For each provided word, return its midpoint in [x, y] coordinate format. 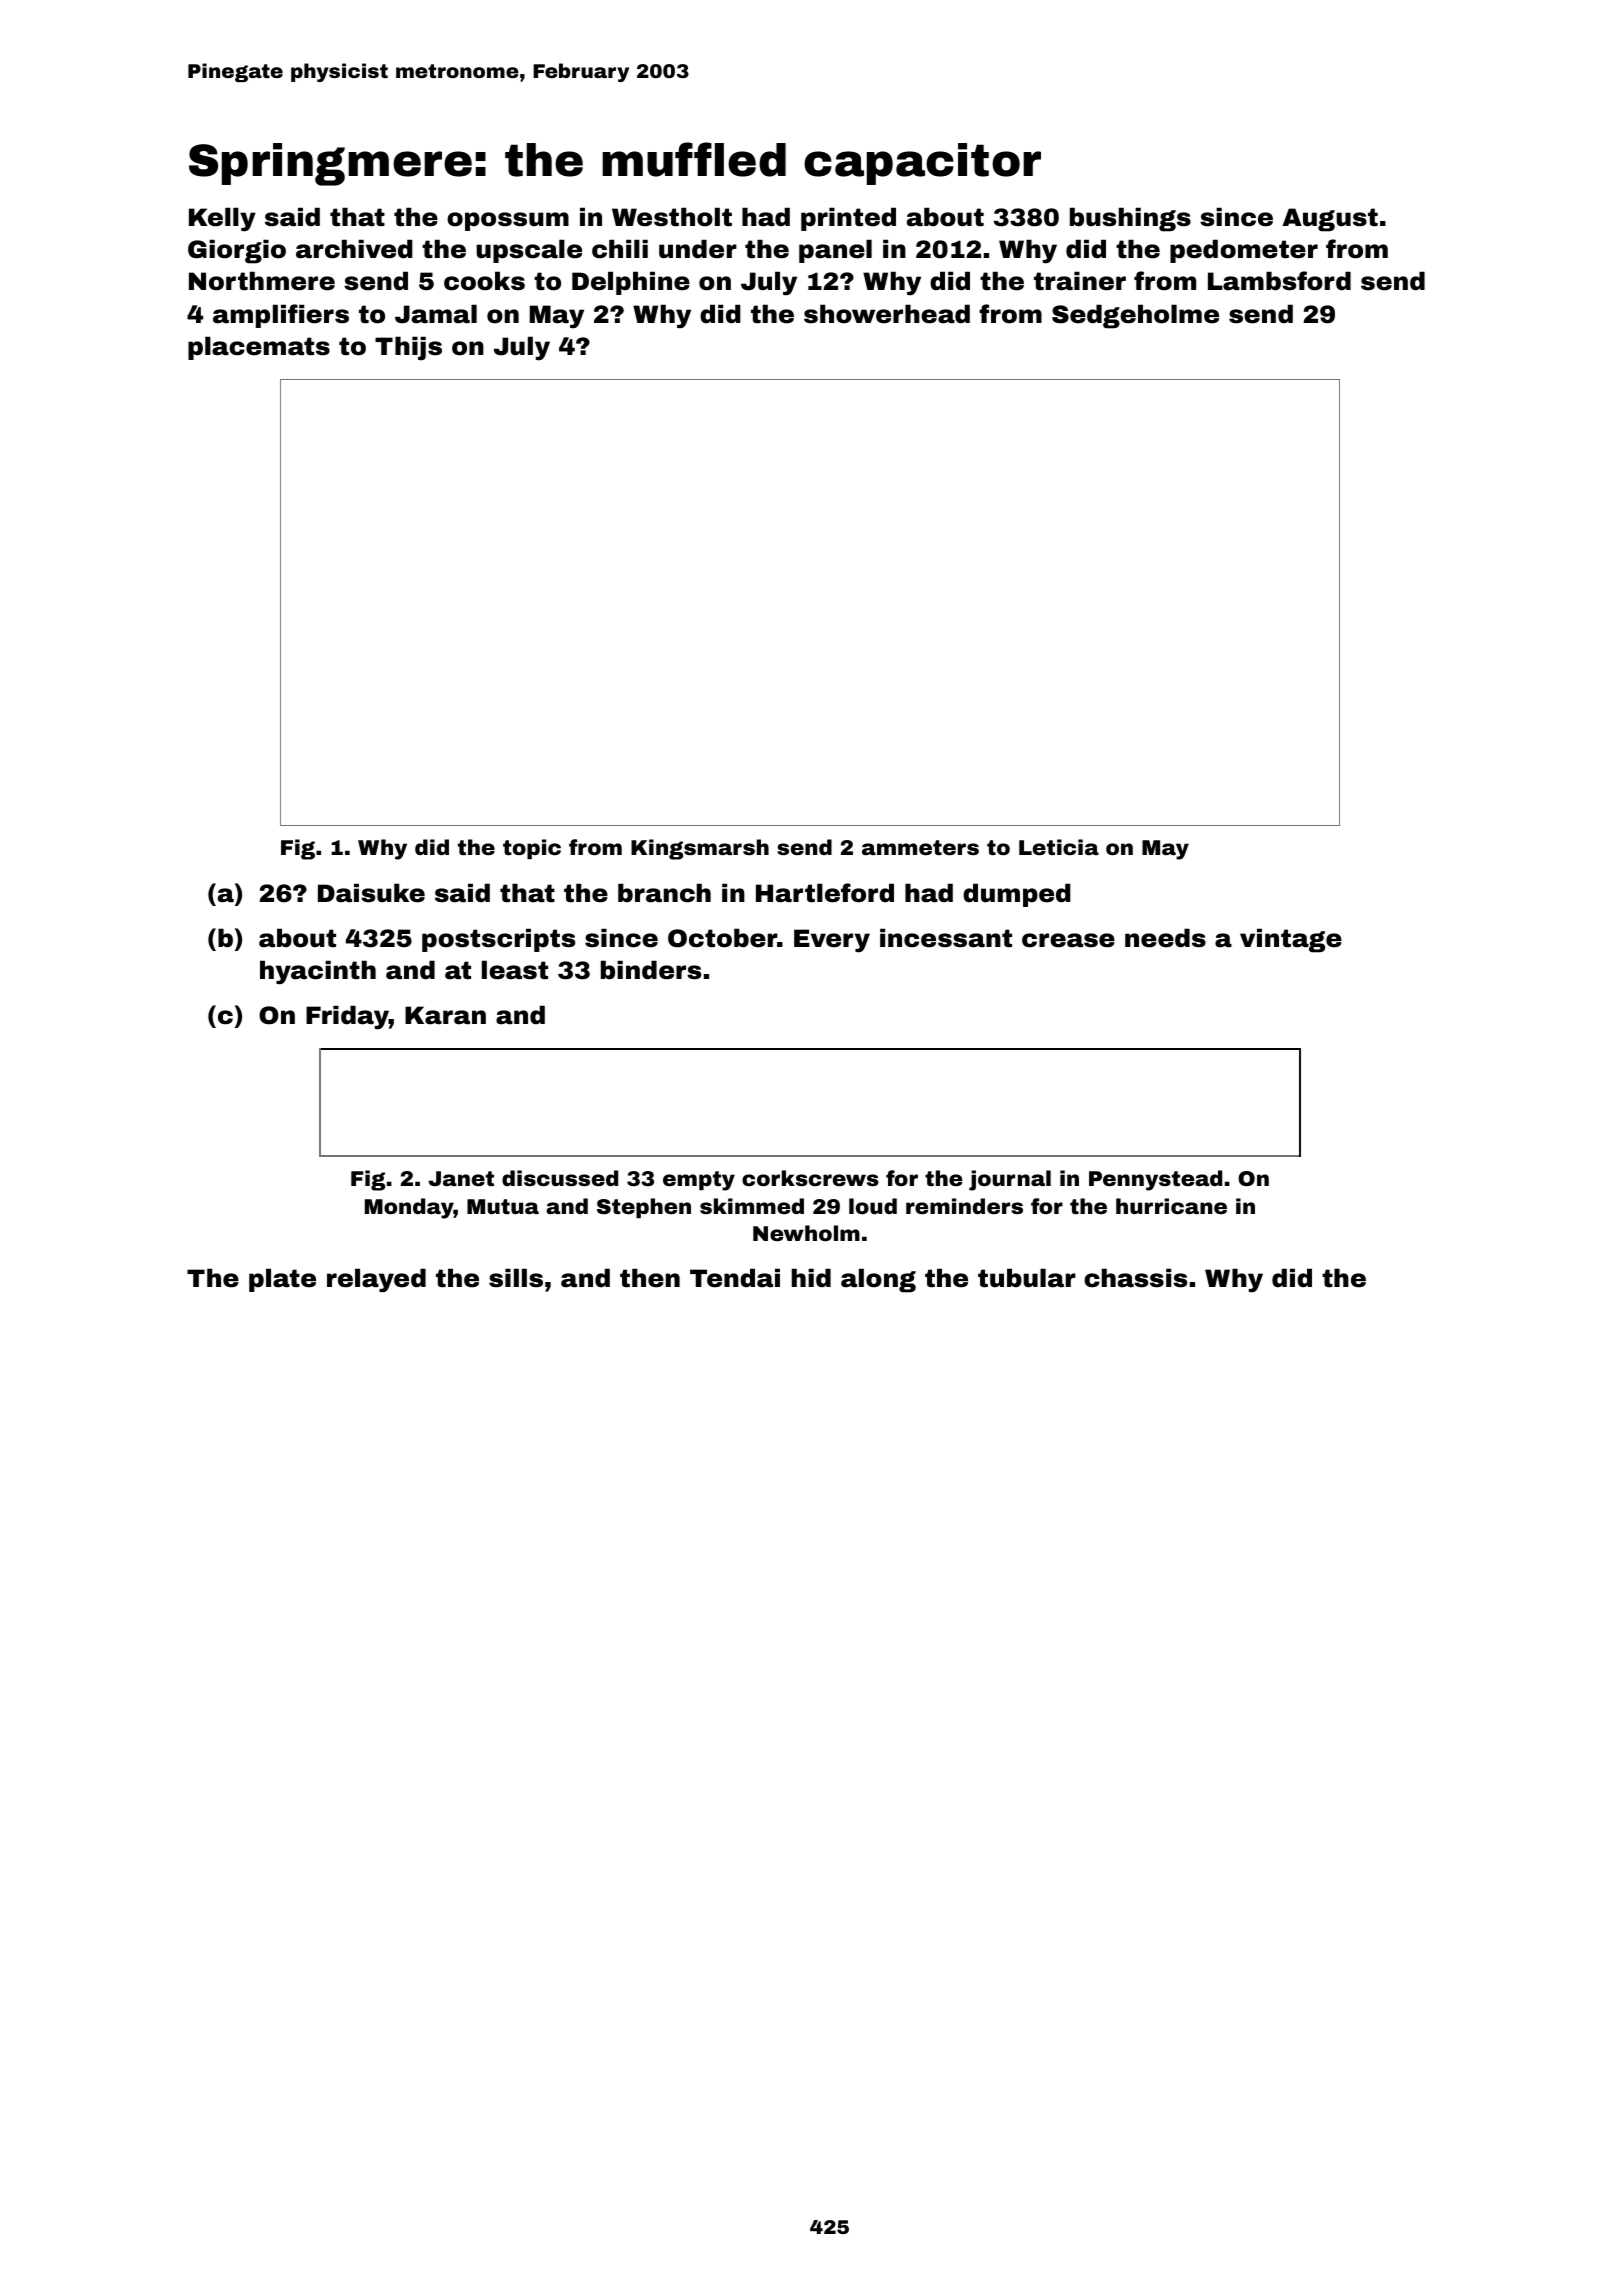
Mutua [503, 1206]
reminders [964, 1206]
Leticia [1059, 847]
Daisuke [371, 893]
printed [848, 219]
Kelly [222, 219]
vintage [1291, 940]
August [1330, 220]
